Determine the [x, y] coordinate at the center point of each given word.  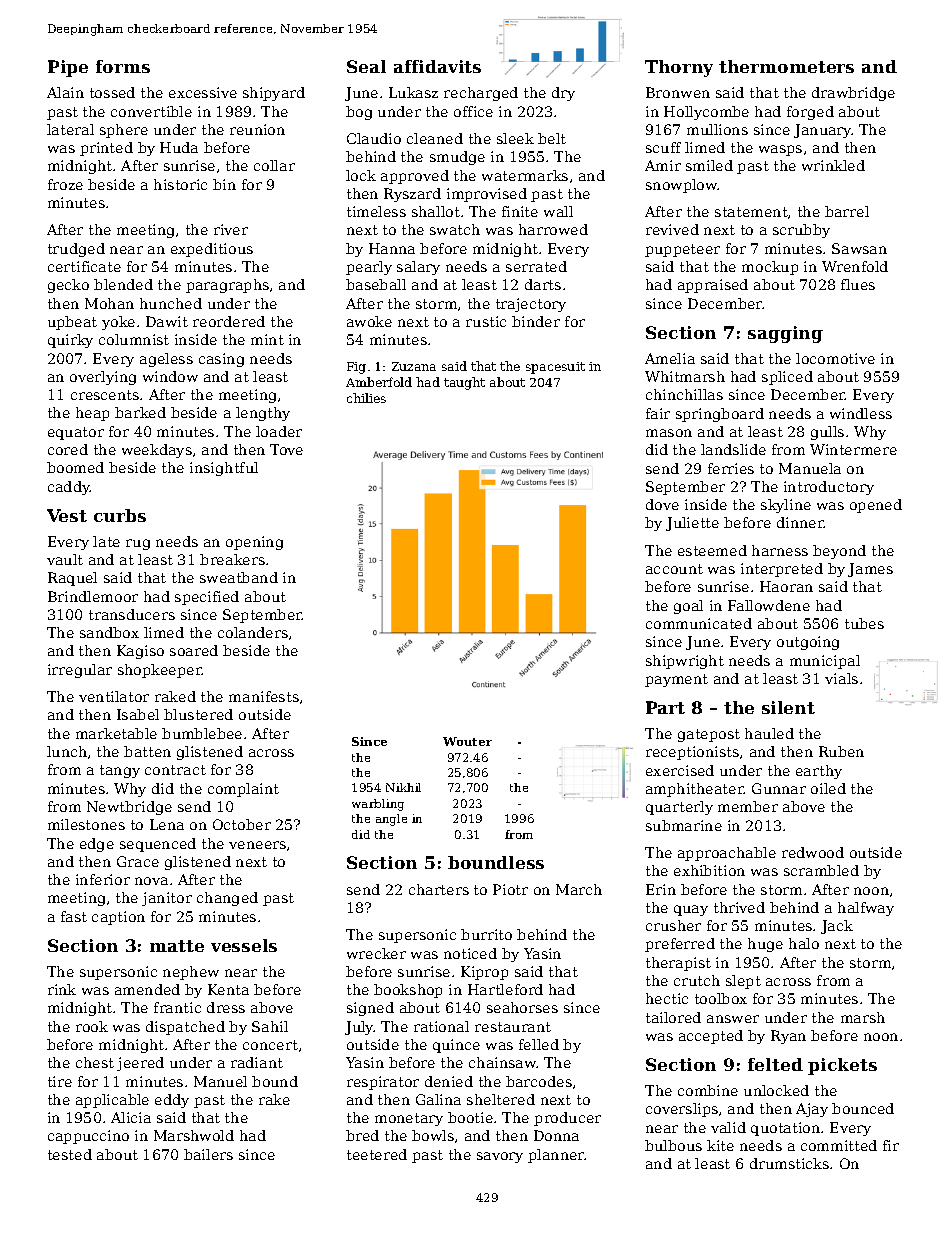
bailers [208, 1154]
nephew [191, 973]
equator [76, 433]
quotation [785, 1129]
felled [539, 1044]
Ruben [841, 751]
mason [669, 433]
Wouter [467, 741]
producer [567, 1119]
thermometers [786, 66]
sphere [124, 131]
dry [563, 94]
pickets [842, 1066]
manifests [264, 696]
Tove [286, 449]
